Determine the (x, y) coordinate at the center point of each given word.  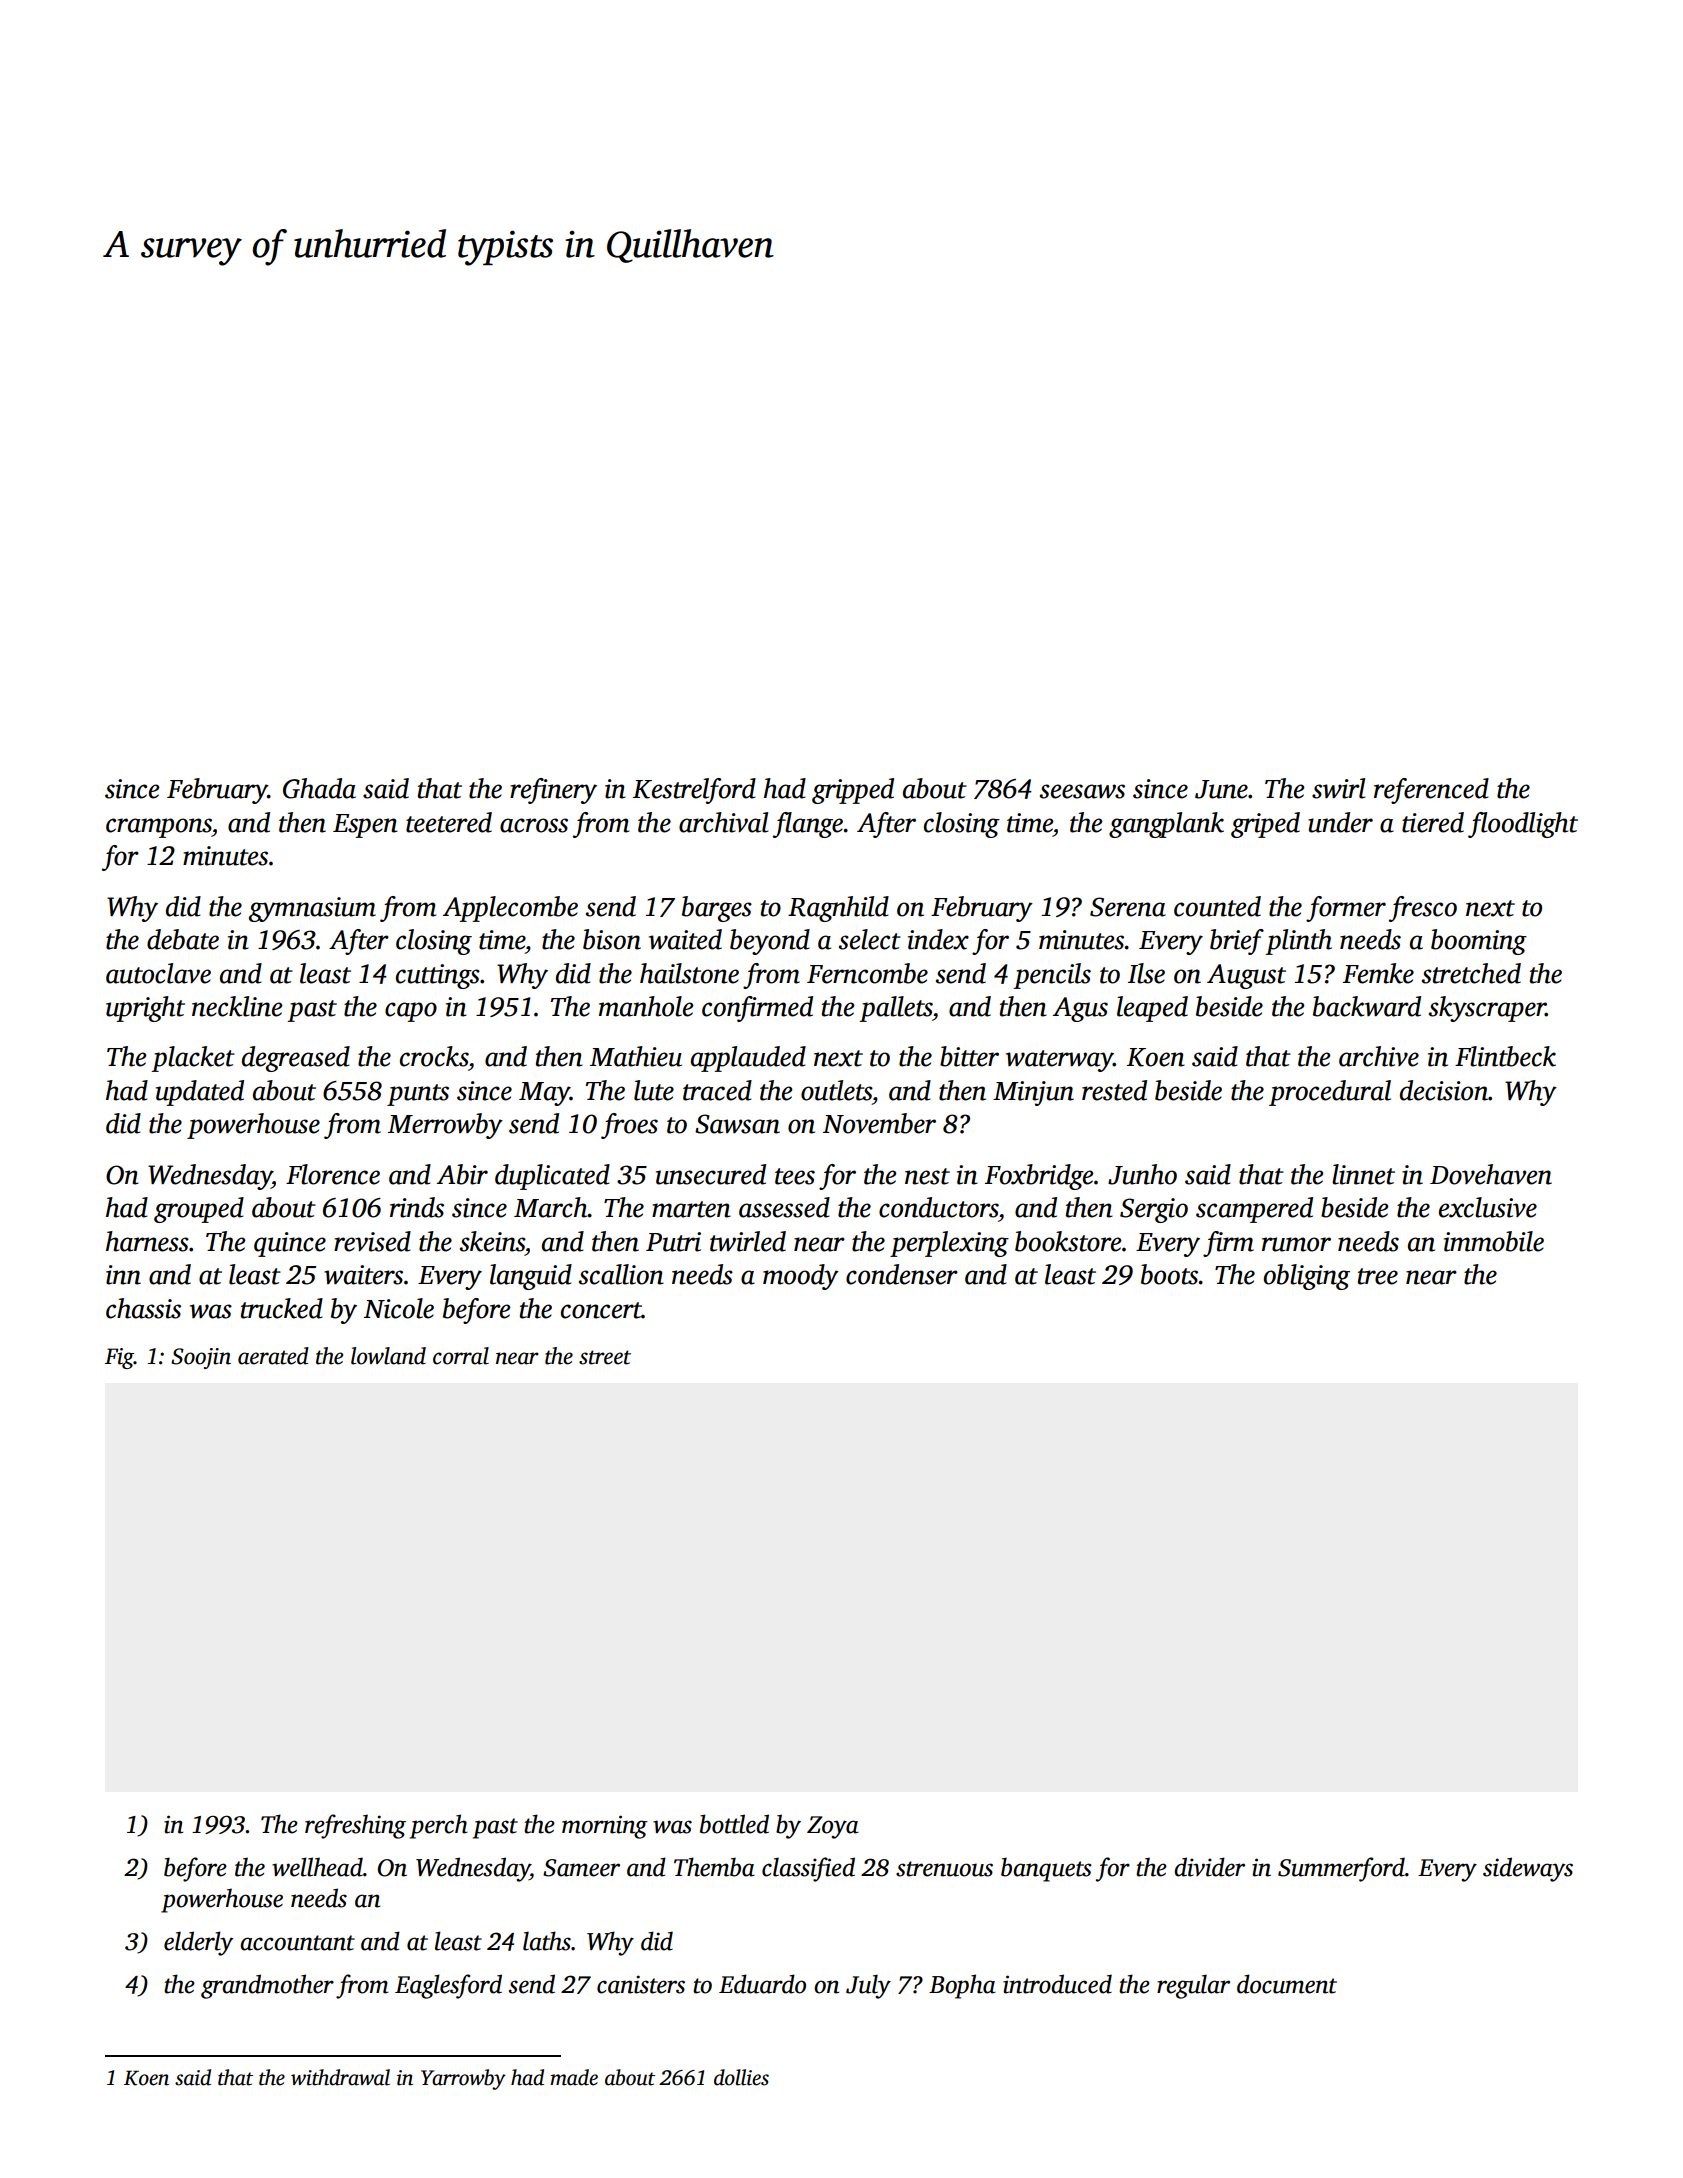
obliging (1307, 1277)
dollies (741, 2077)
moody (801, 1277)
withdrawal (340, 2077)
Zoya (833, 1827)
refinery (553, 791)
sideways (1528, 1869)
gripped (853, 791)
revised (372, 1241)
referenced (1431, 791)
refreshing (355, 1826)
